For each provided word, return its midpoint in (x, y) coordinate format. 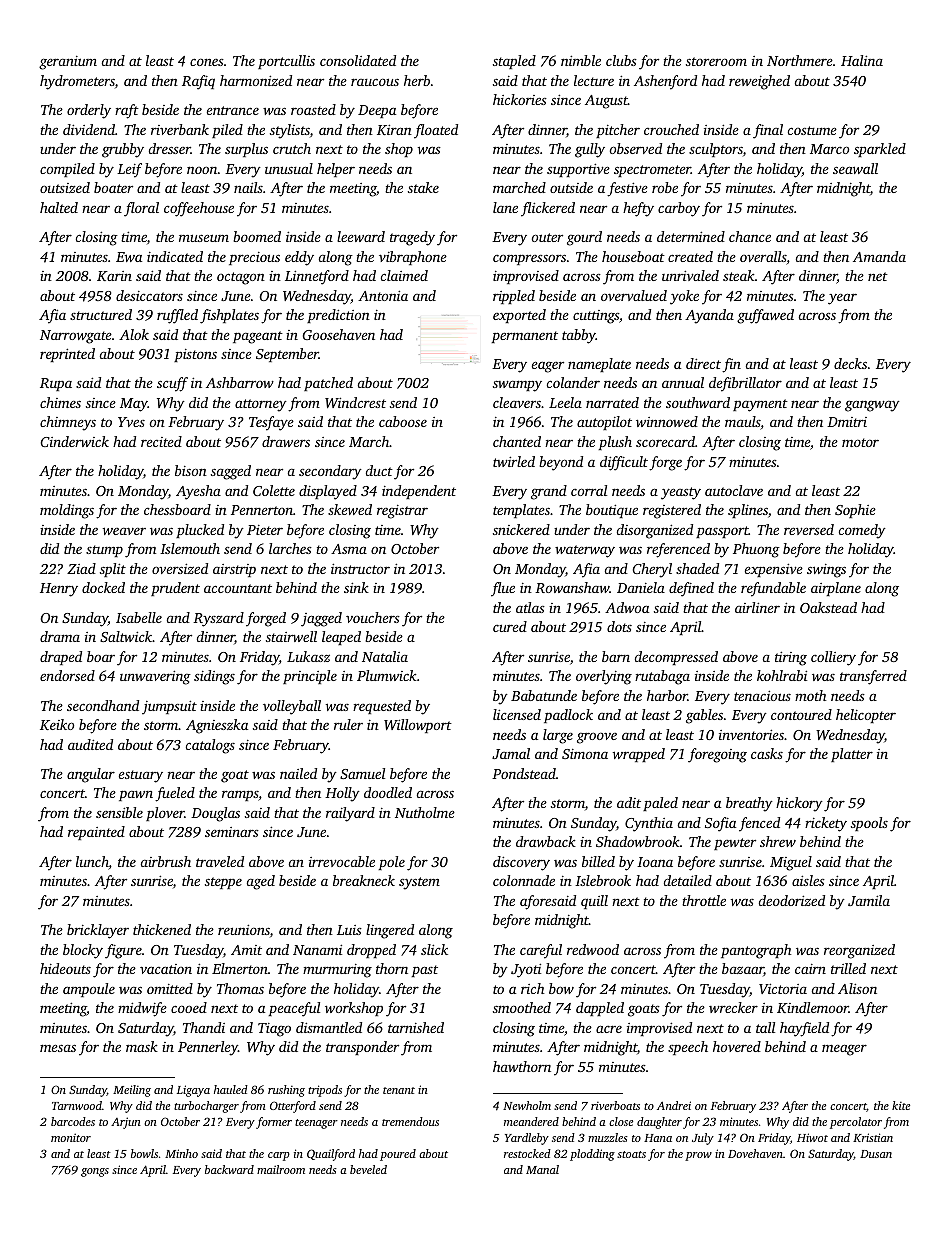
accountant (238, 588)
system (419, 883)
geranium (68, 63)
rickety (826, 824)
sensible (119, 812)
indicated (175, 256)
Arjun (126, 1123)
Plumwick (387, 675)
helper (336, 170)
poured (398, 1155)
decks (850, 363)
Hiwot (812, 1137)
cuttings (596, 317)
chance (750, 236)
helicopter (866, 716)
